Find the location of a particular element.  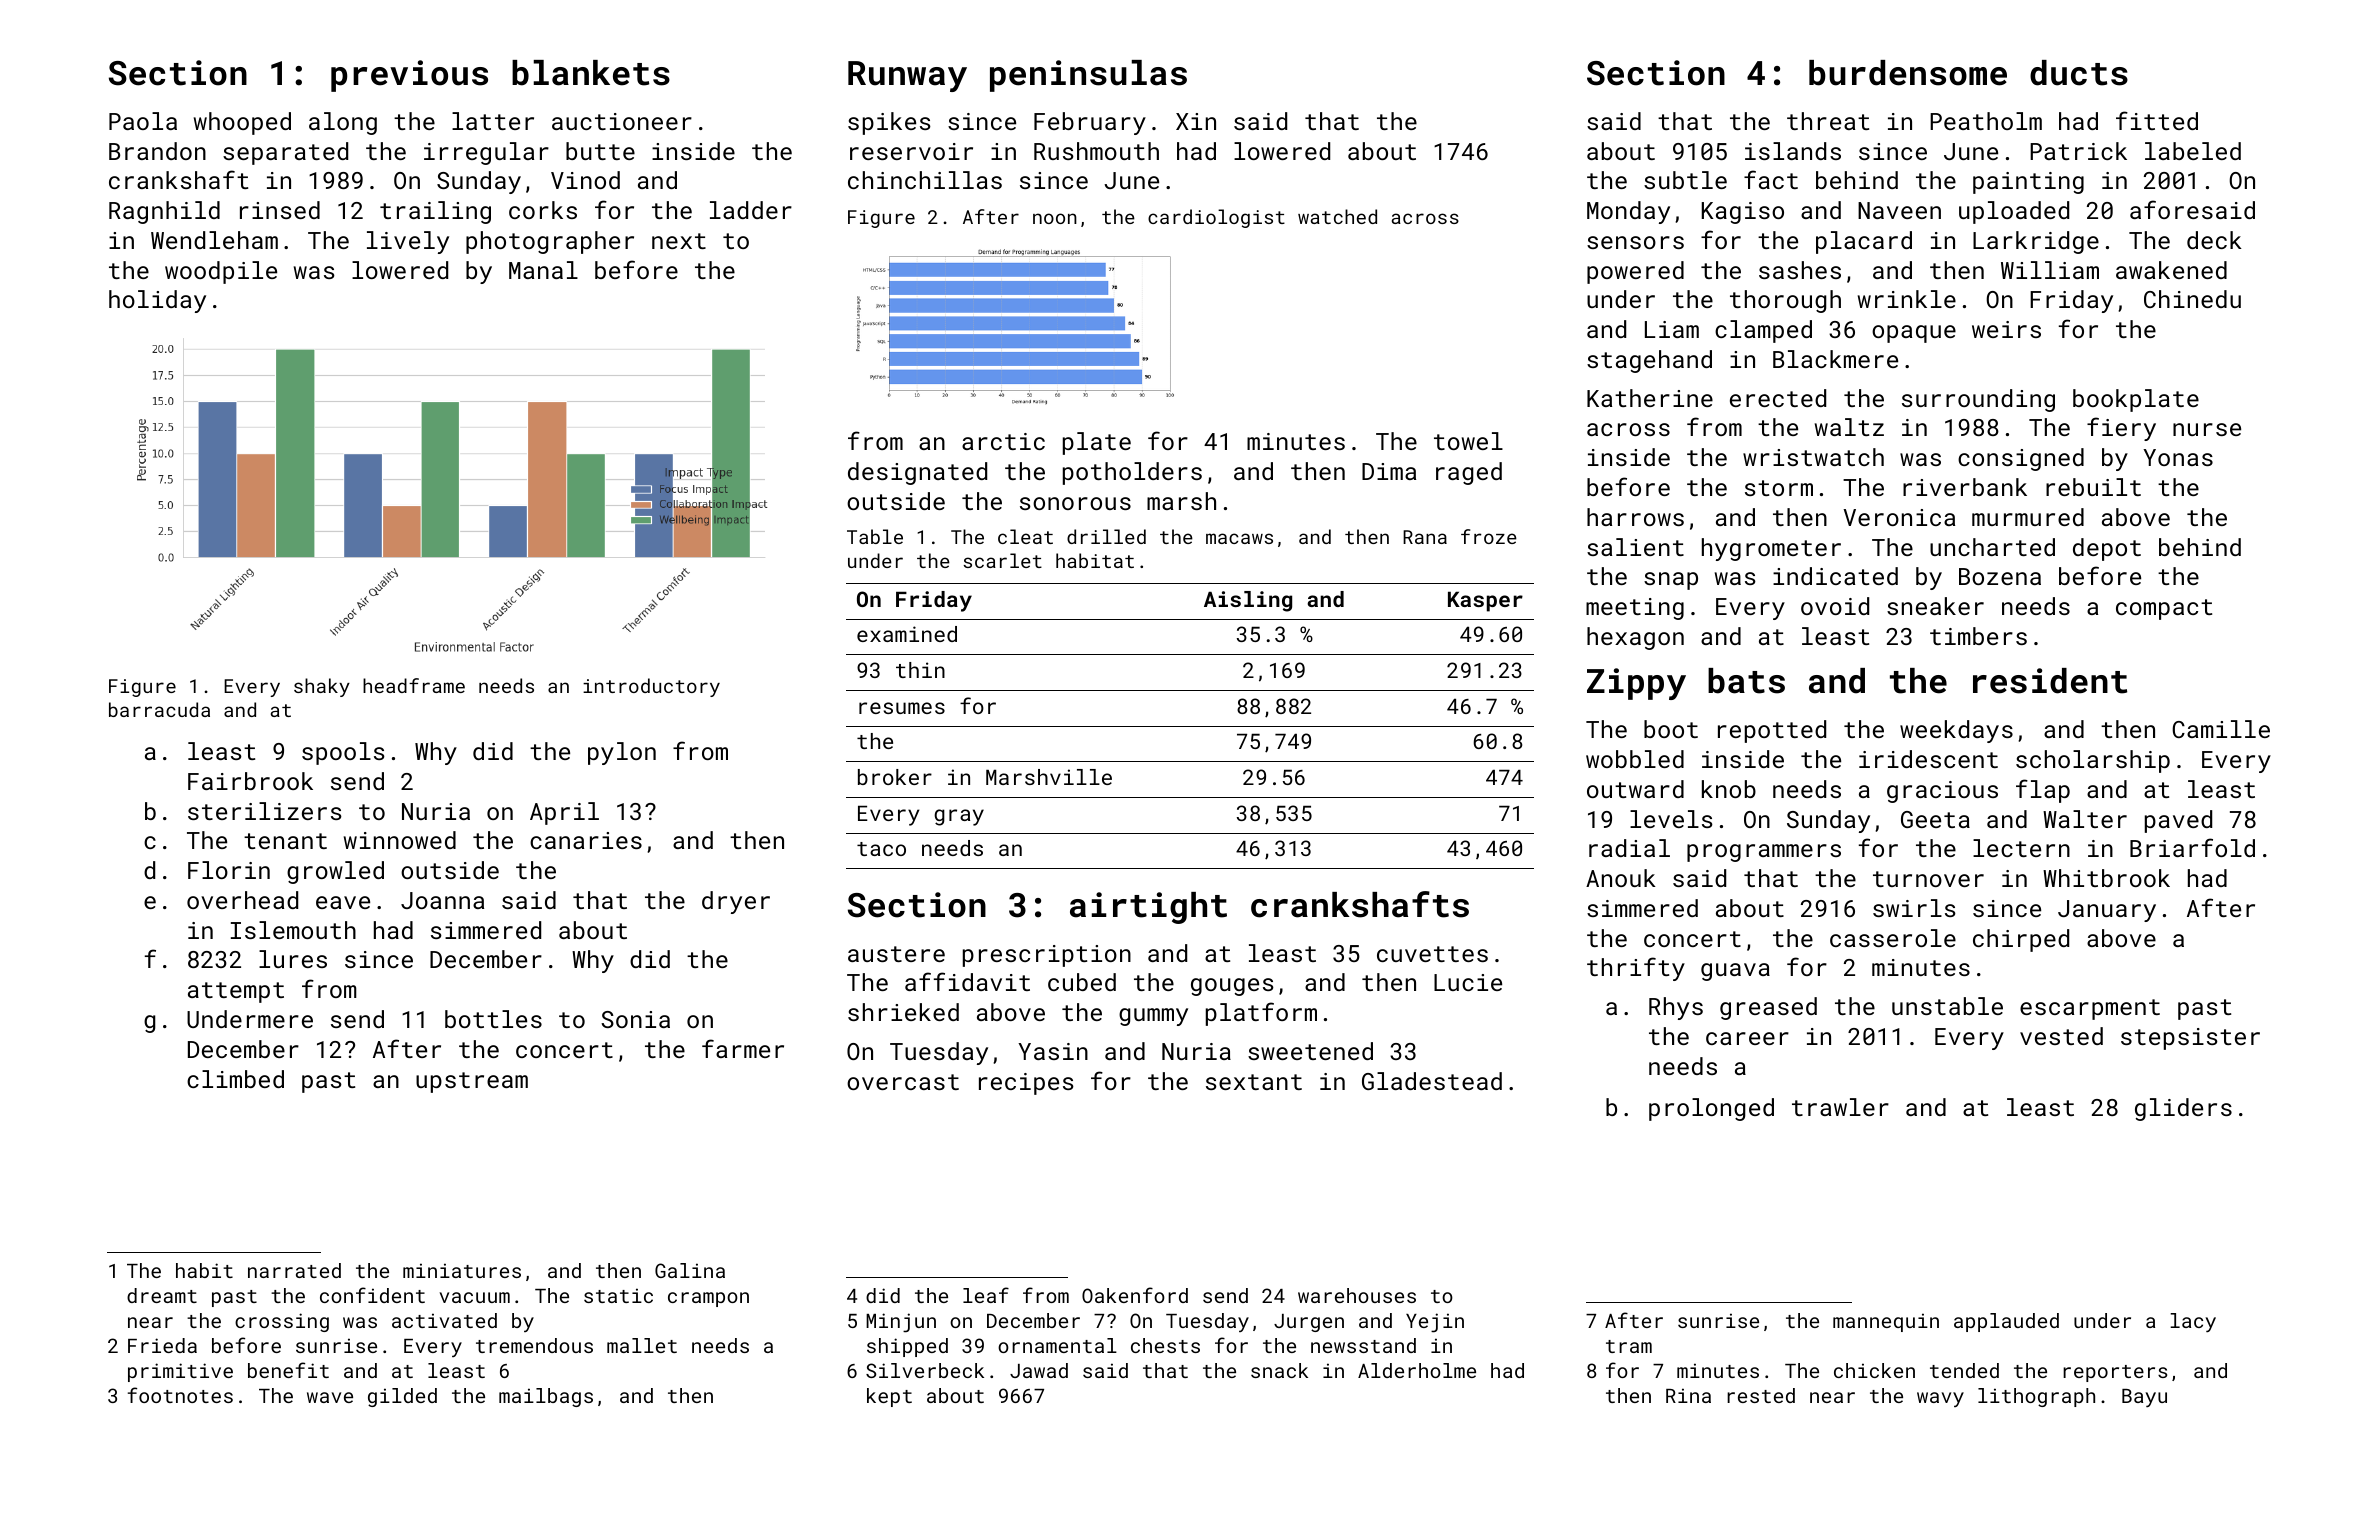

islands is located at coordinates (1793, 151).
